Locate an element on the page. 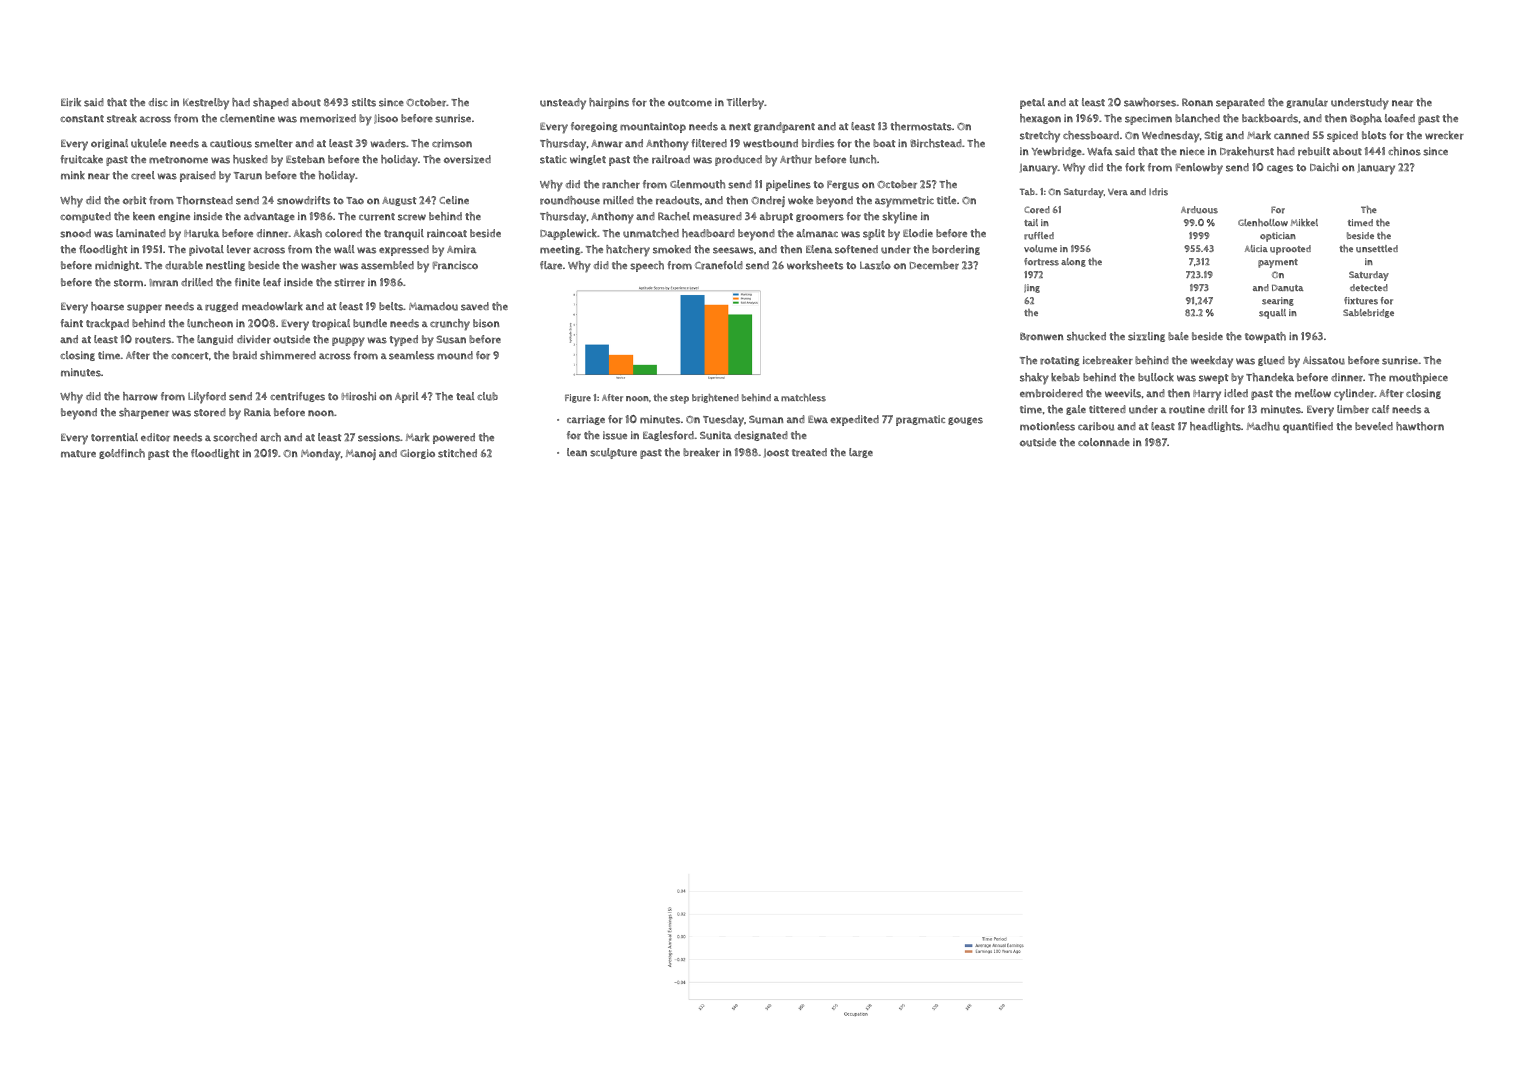  weekday is located at coordinates (1212, 362).
